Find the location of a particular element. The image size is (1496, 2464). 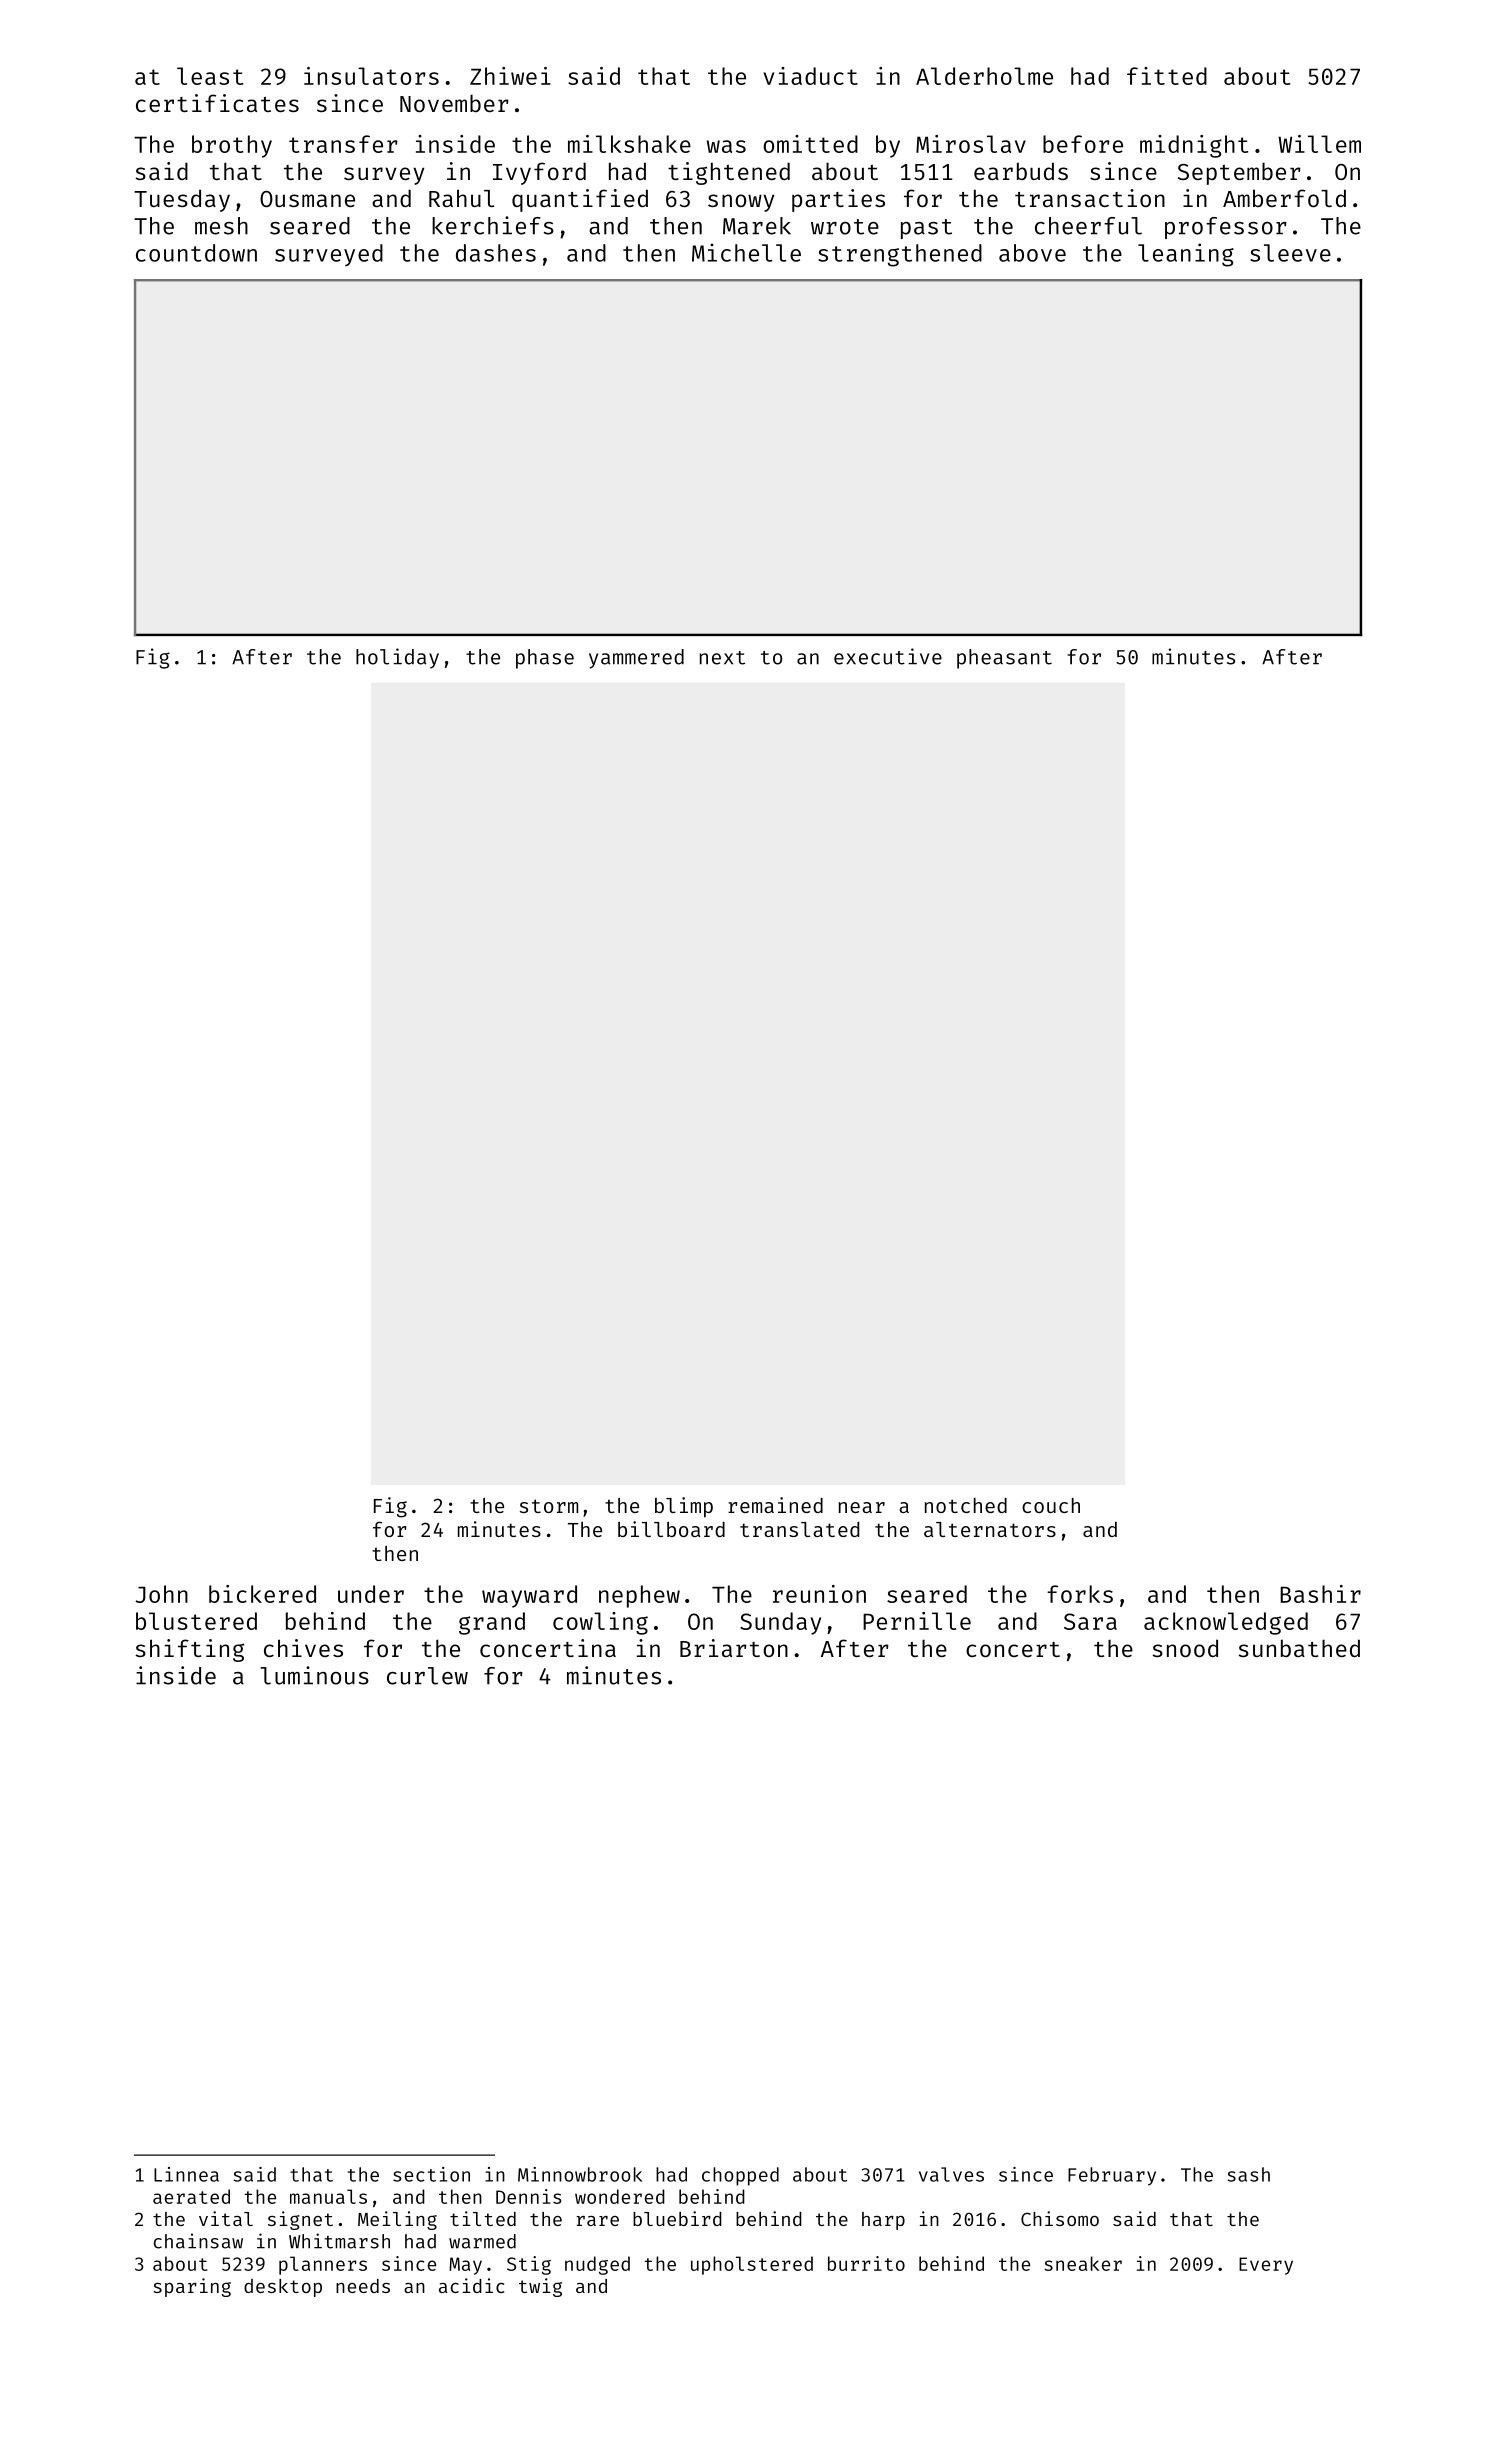

Willem is located at coordinates (1319, 144).
